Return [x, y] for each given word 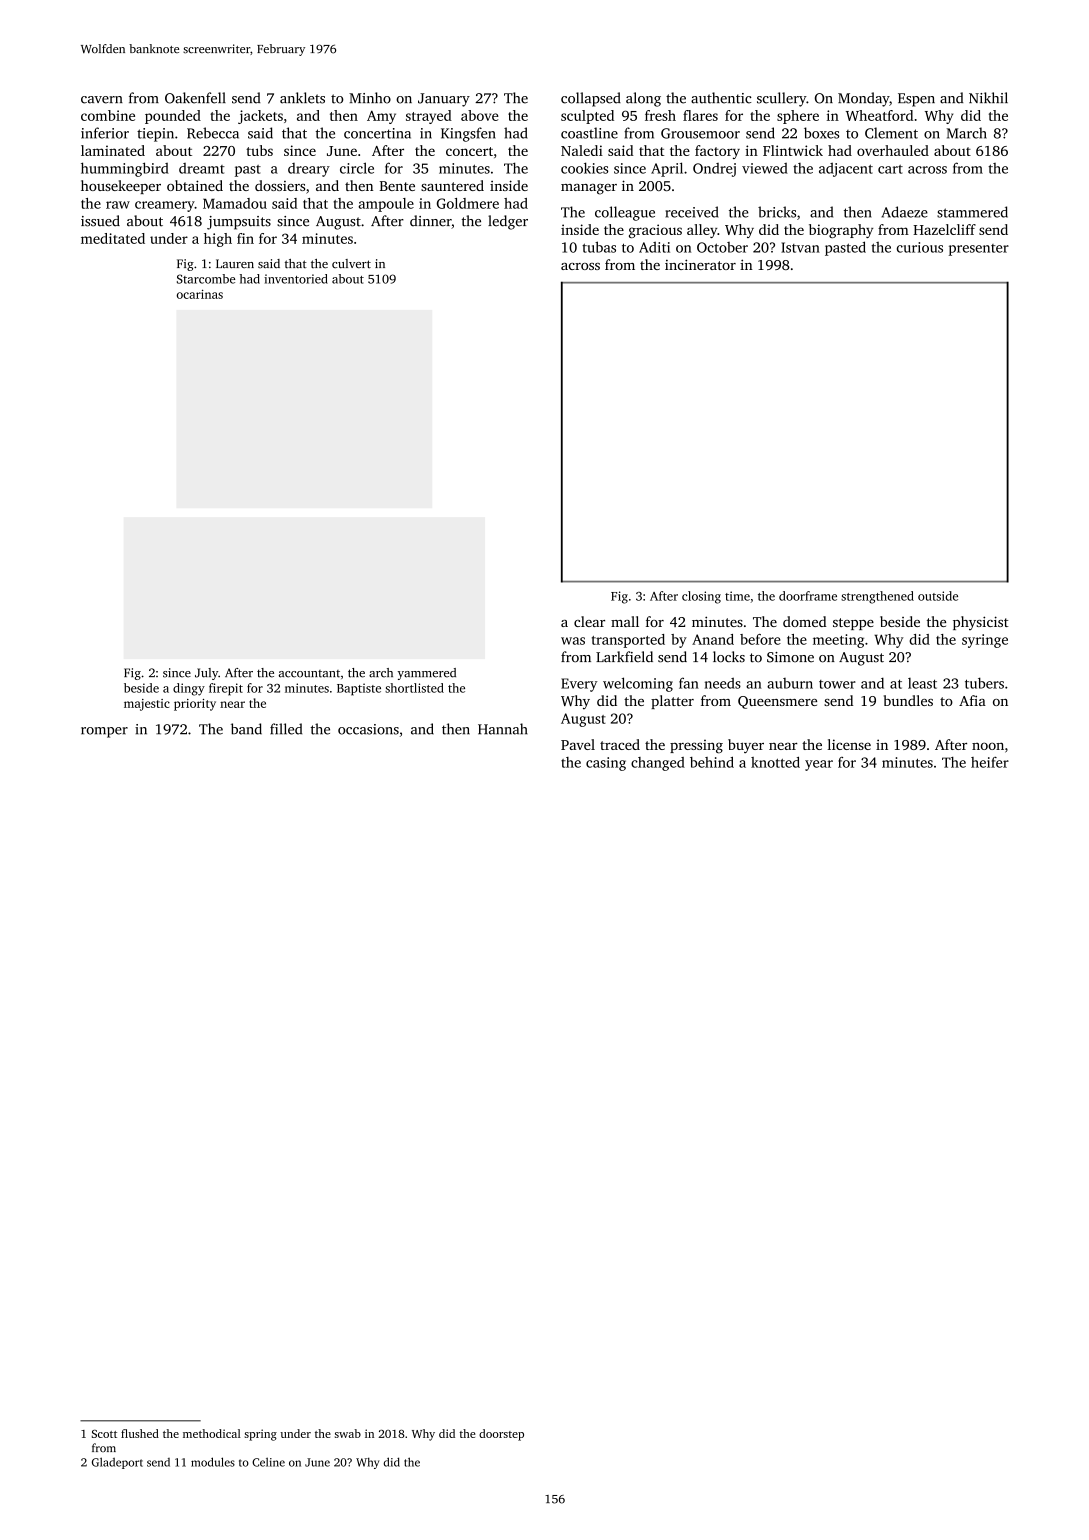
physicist [981, 623]
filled [286, 729]
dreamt [202, 168]
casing [606, 764]
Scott [104, 1434]
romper [104, 732]
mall [625, 621]
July [206, 674]
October [722, 247]
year [819, 765]
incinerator [700, 264]
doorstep [501, 1435]
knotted [775, 762]
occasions [368, 729]
